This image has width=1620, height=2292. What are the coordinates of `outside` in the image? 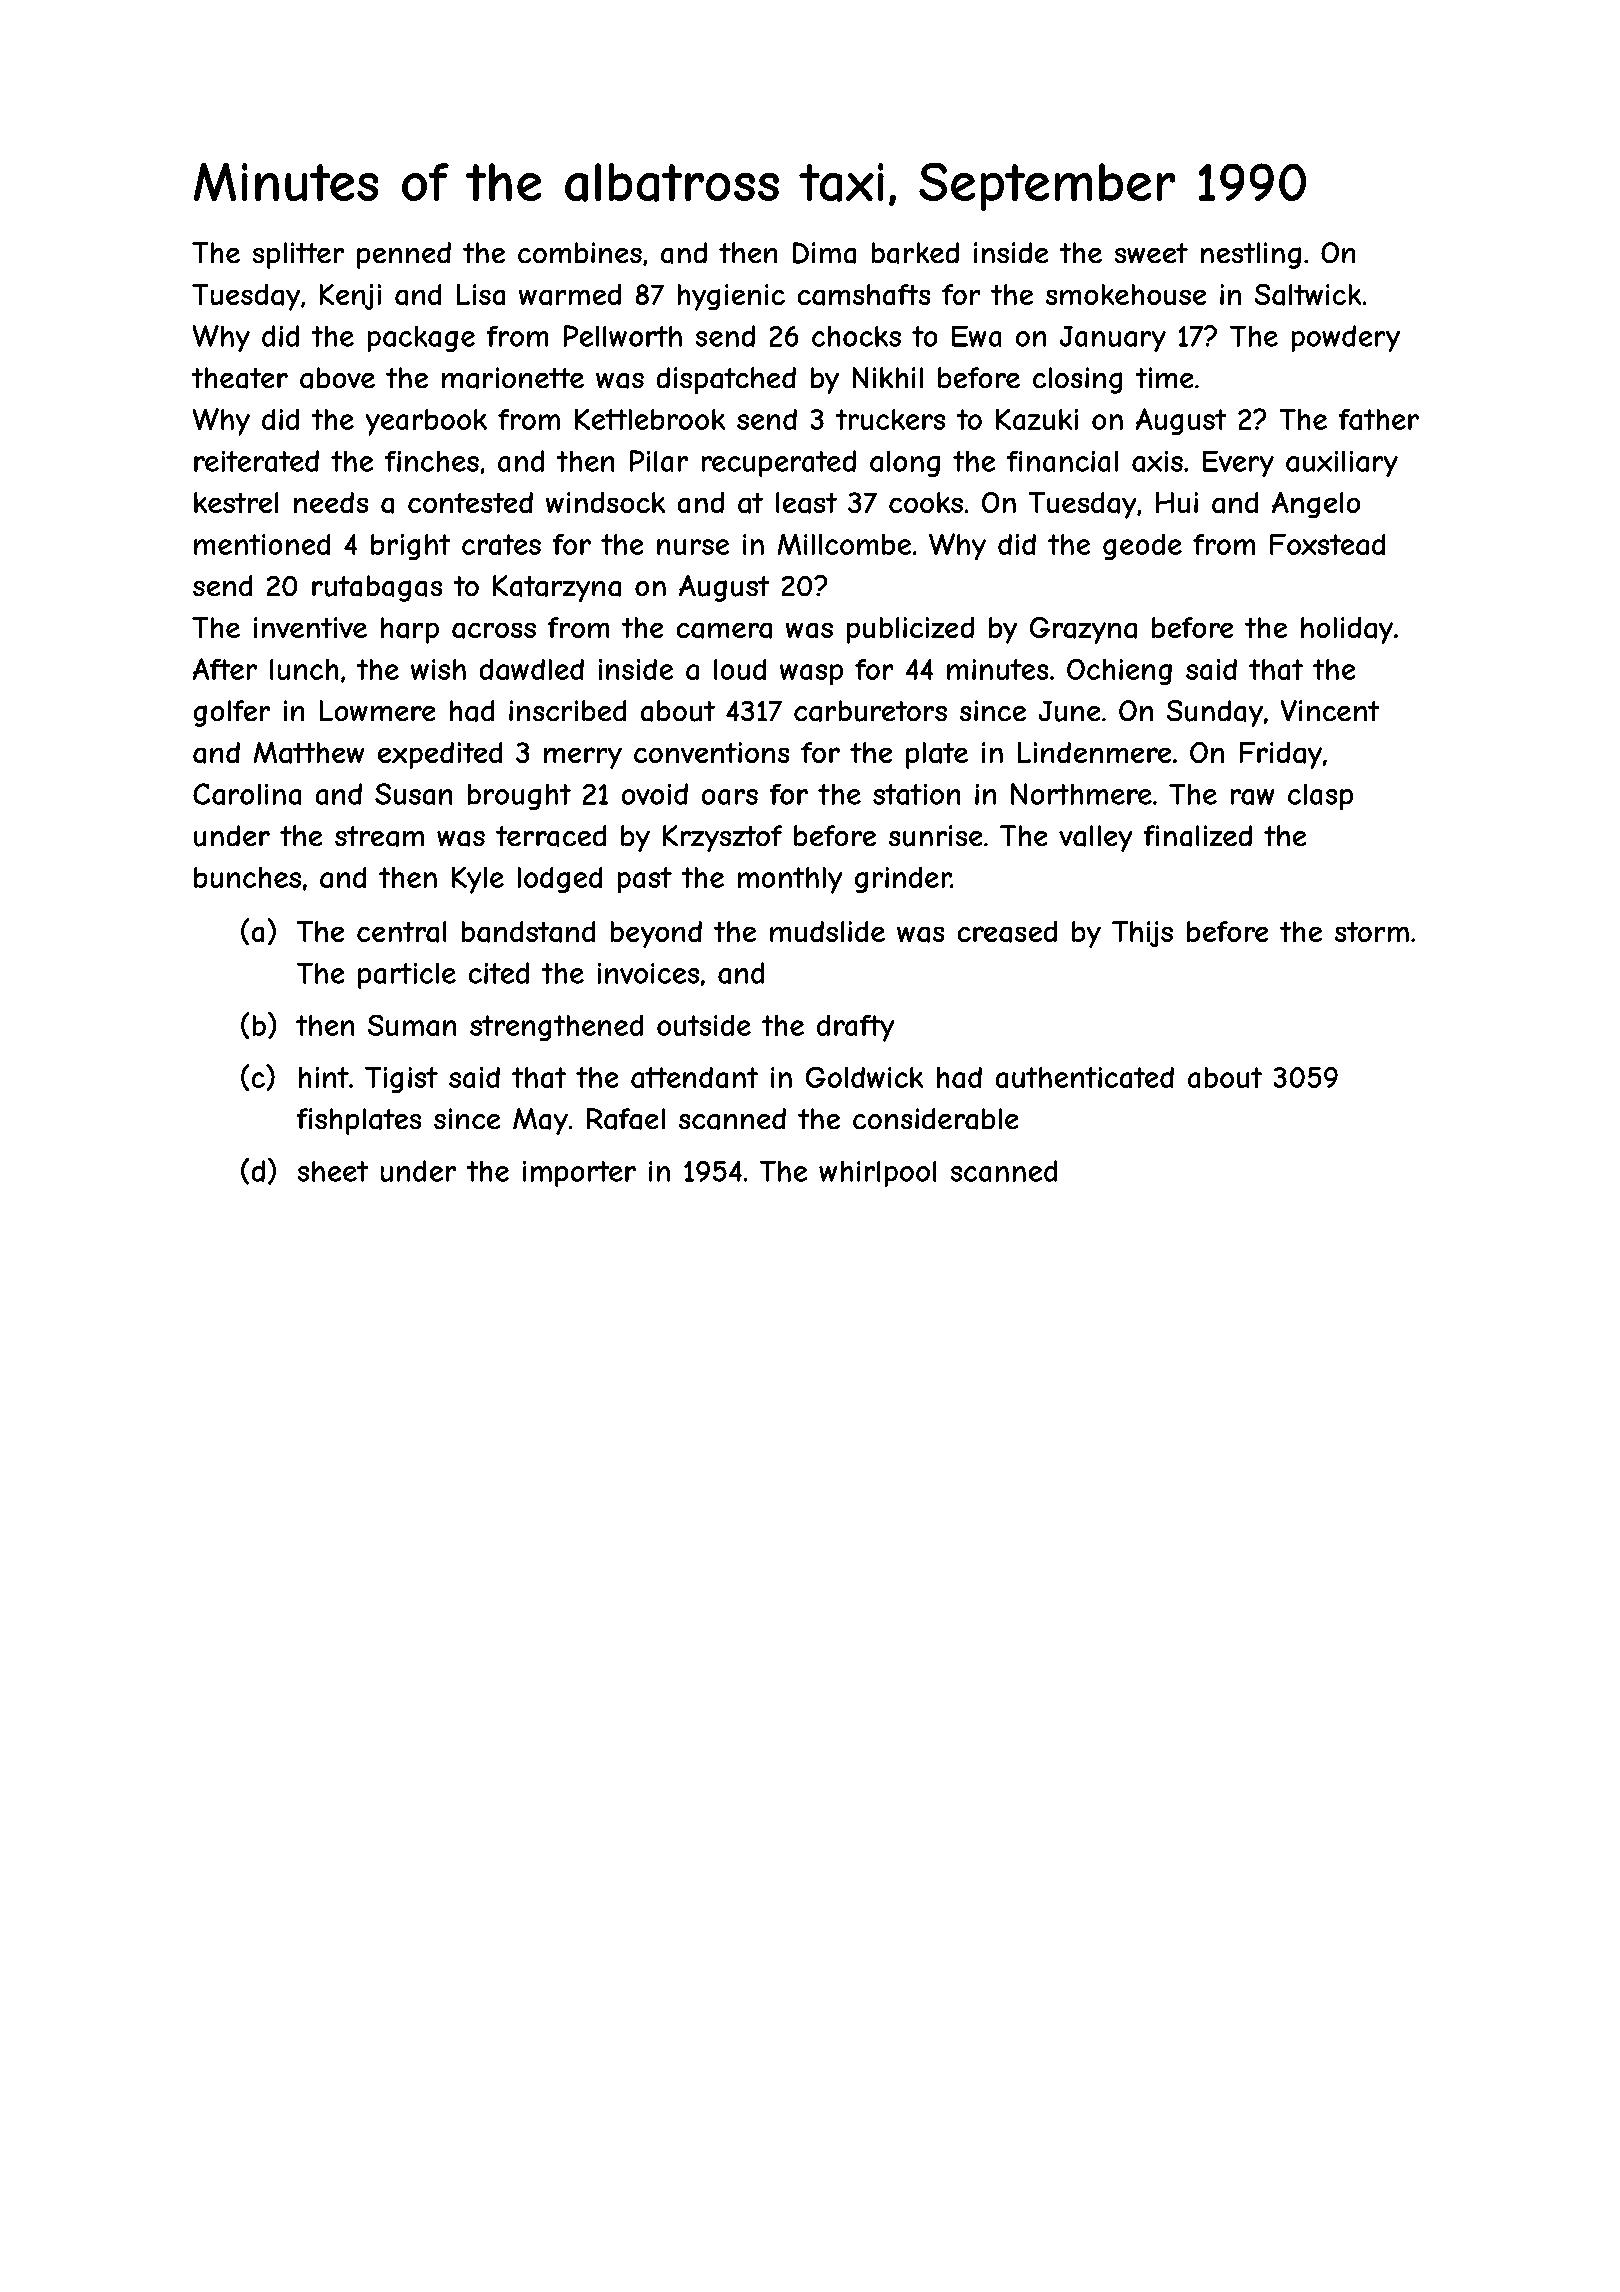 It's located at (704, 1025).
